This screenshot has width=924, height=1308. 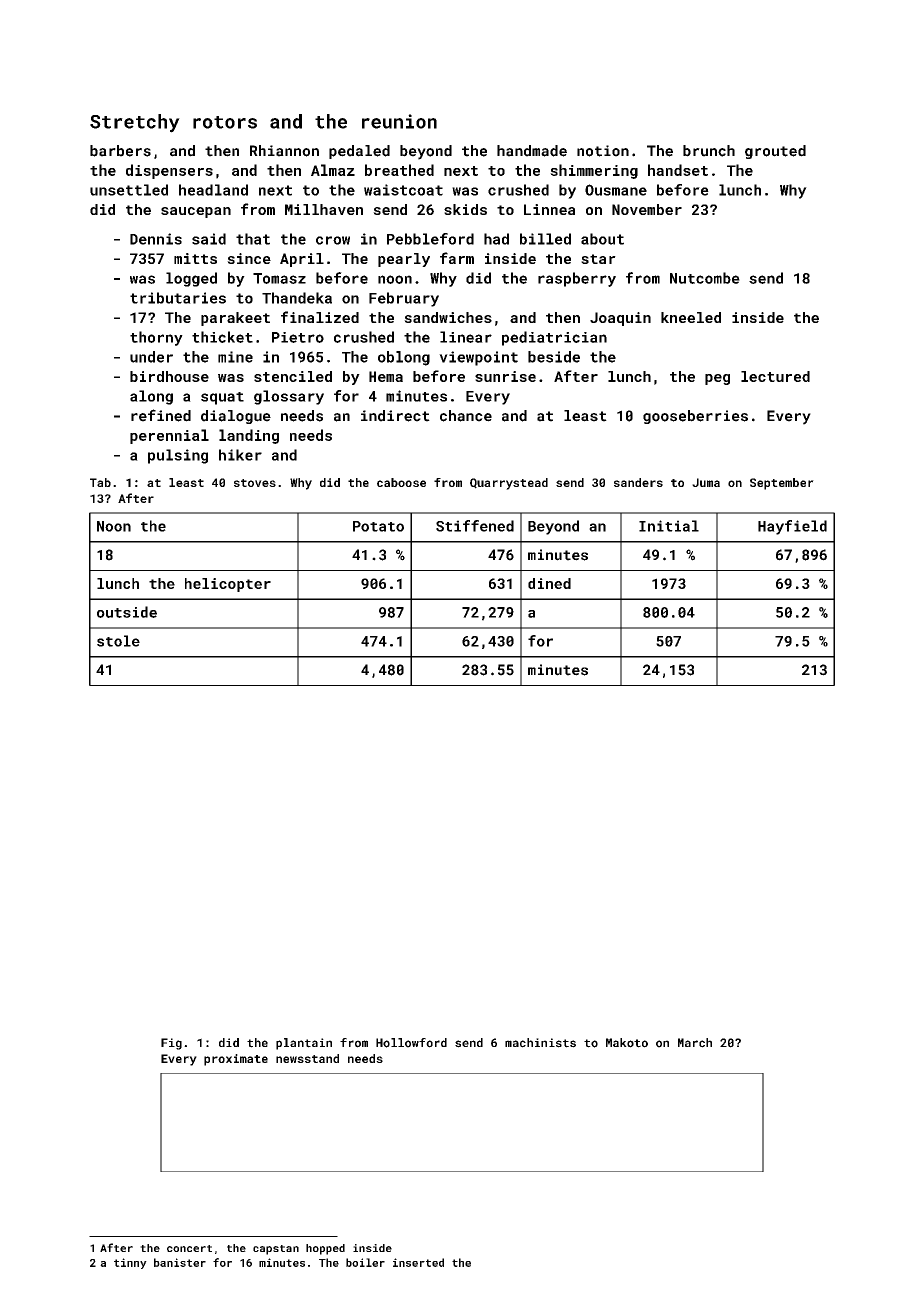 I want to click on dined, so click(x=549, y=583).
